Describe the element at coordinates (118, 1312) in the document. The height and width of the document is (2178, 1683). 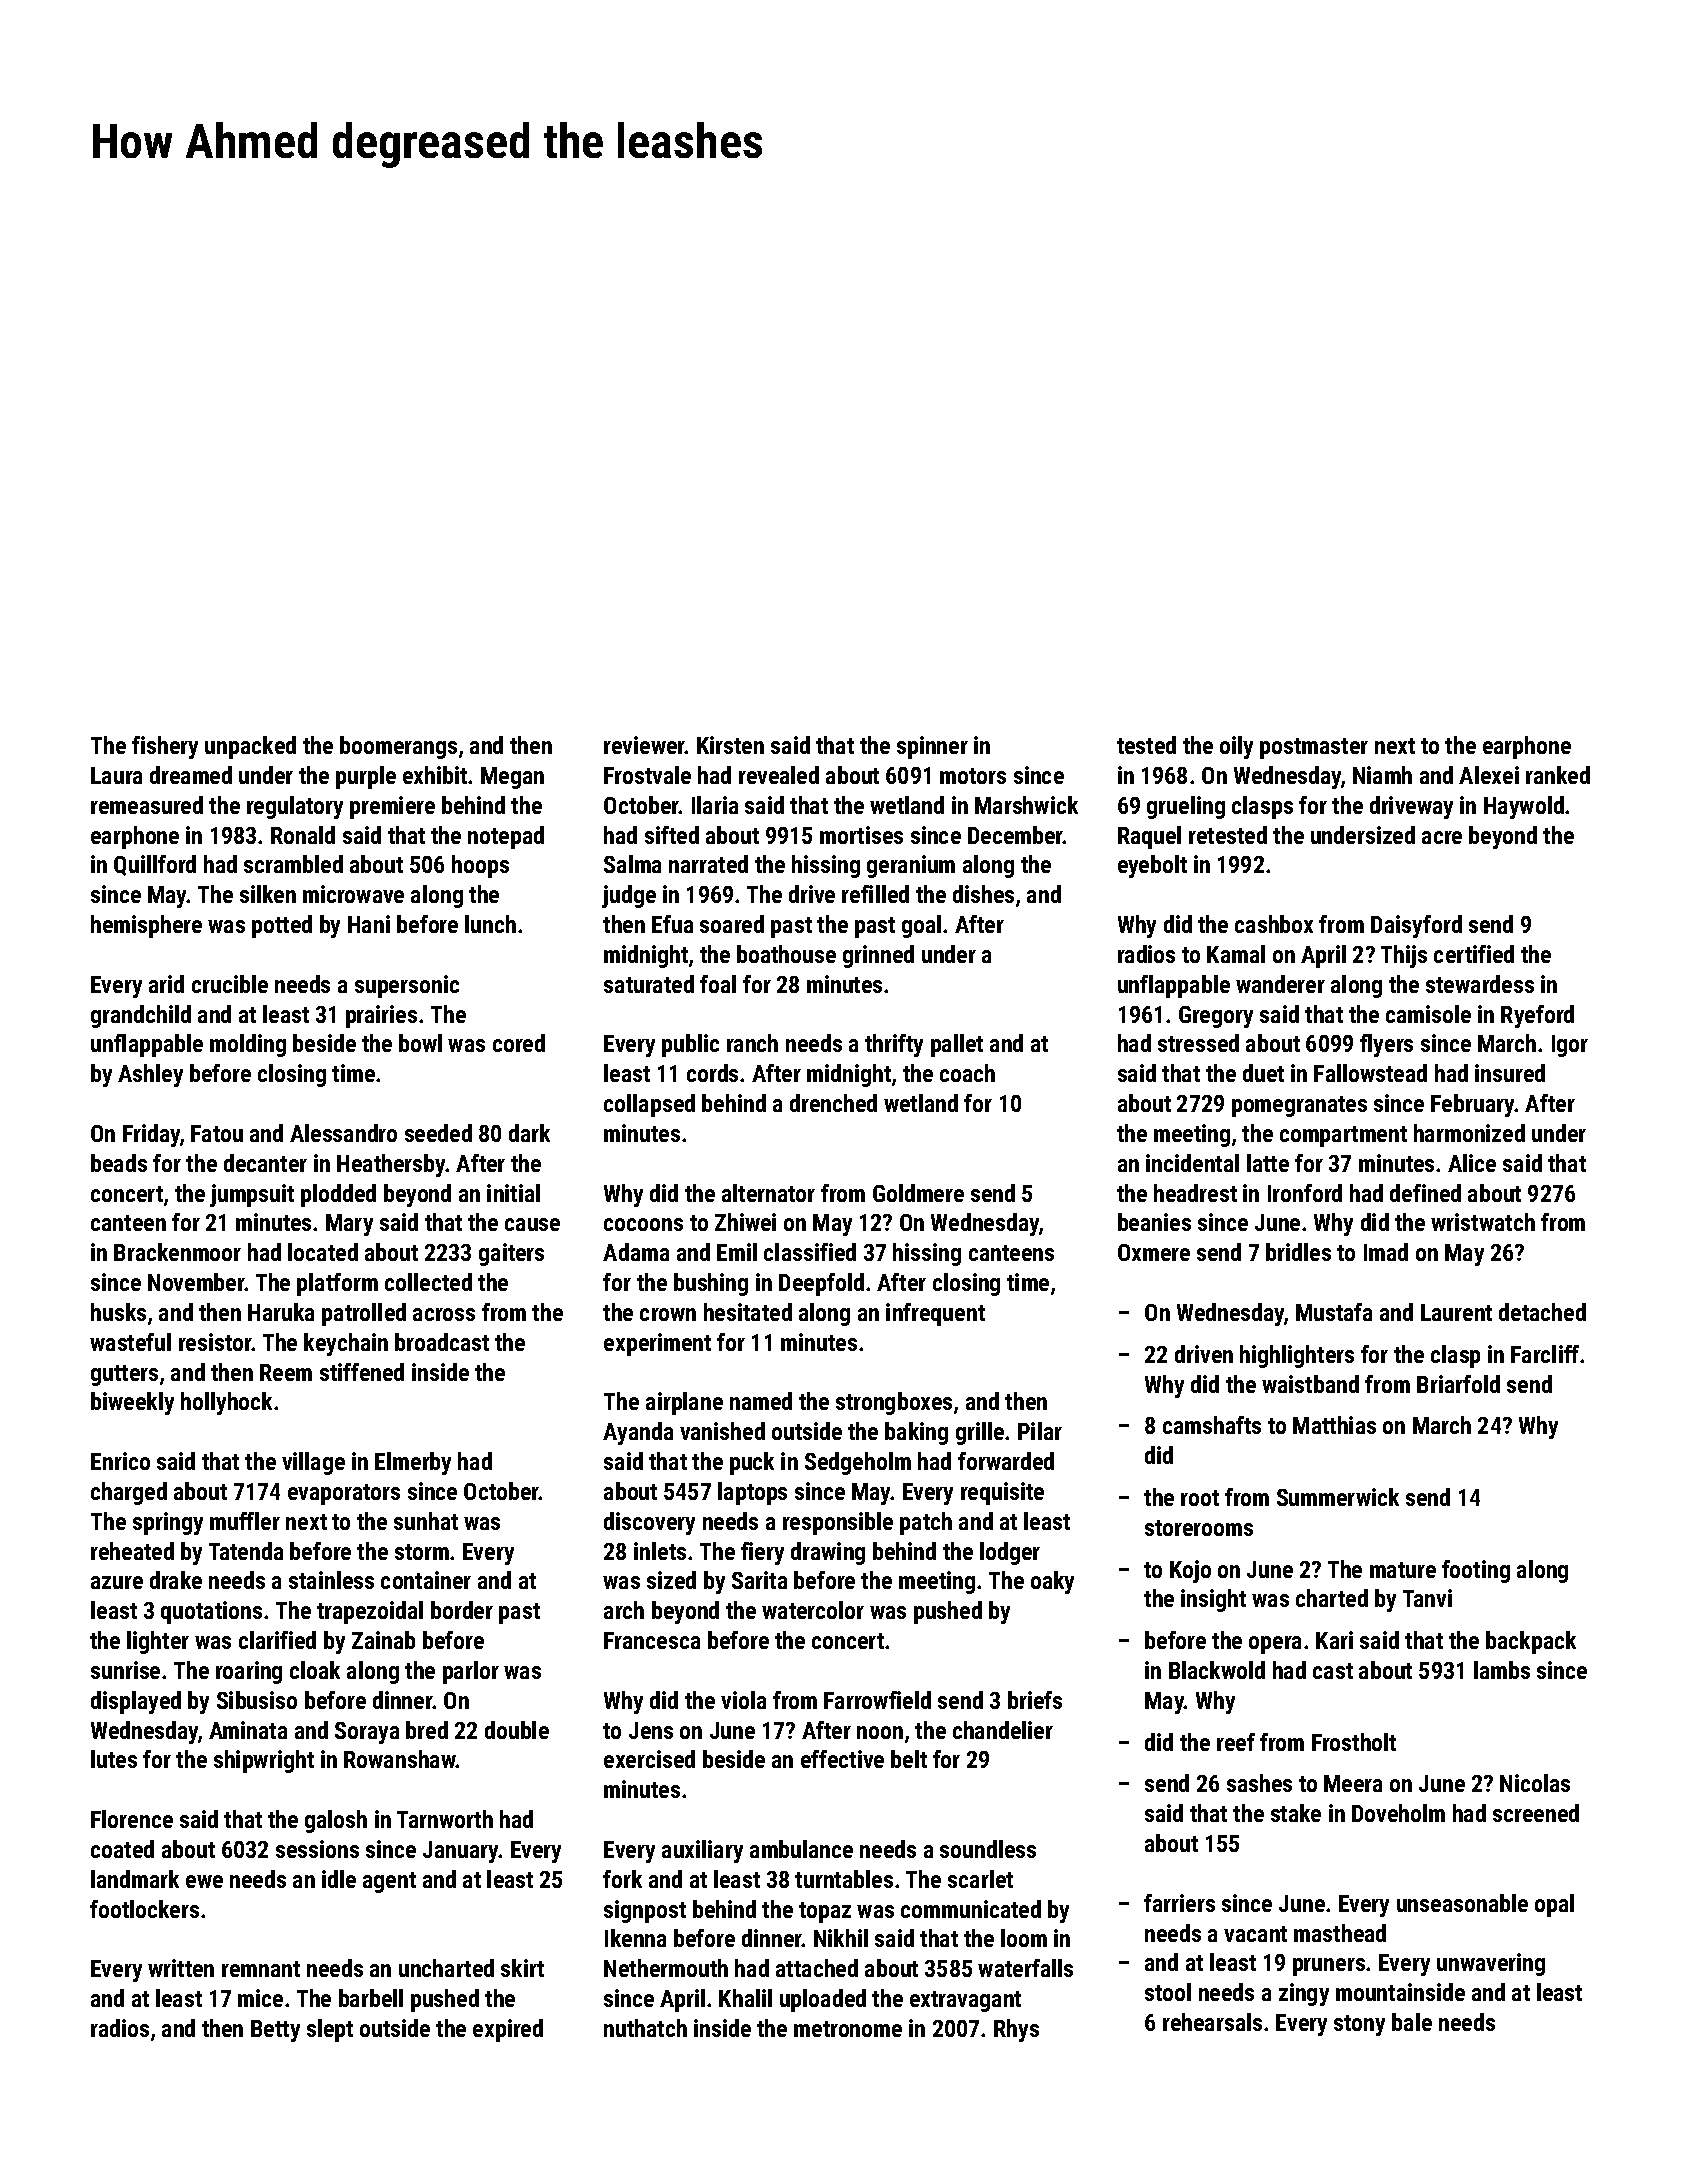
I see `husks` at that location.
